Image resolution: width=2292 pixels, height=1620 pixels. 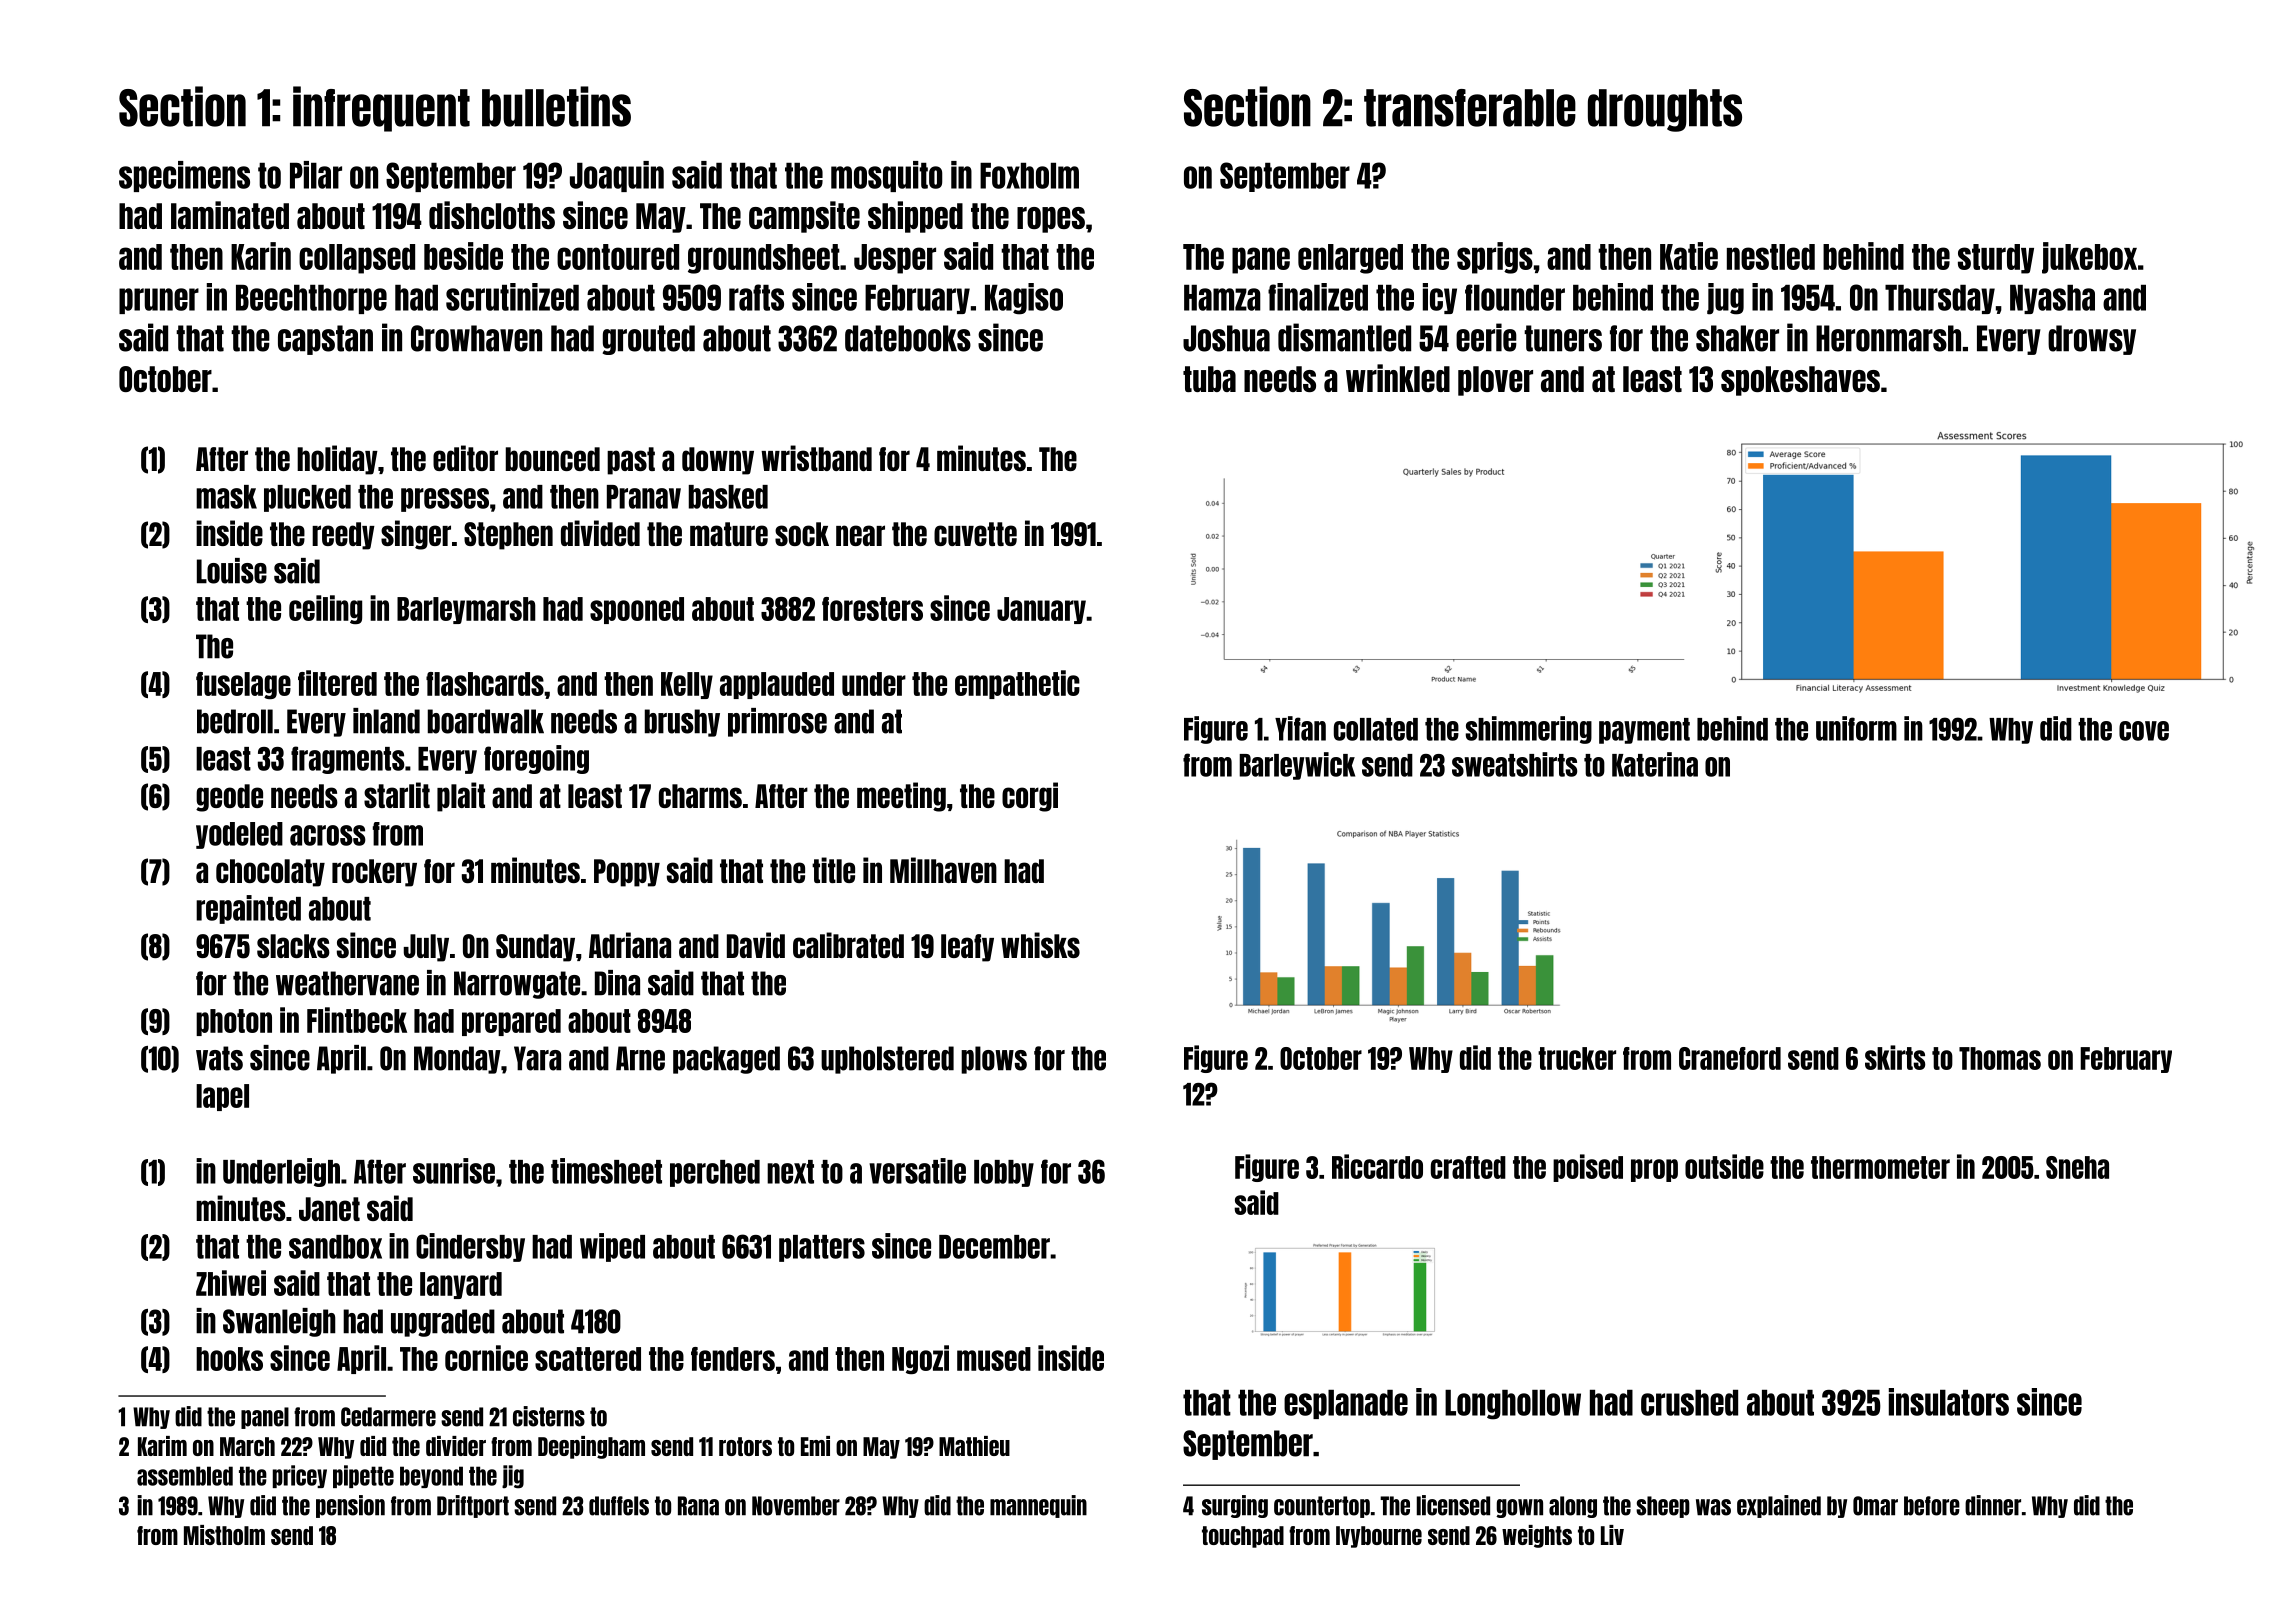 What do you see at coordinates (230, 215) in the screenshot?
I see `laminated` at bounding box center [230, 215].
